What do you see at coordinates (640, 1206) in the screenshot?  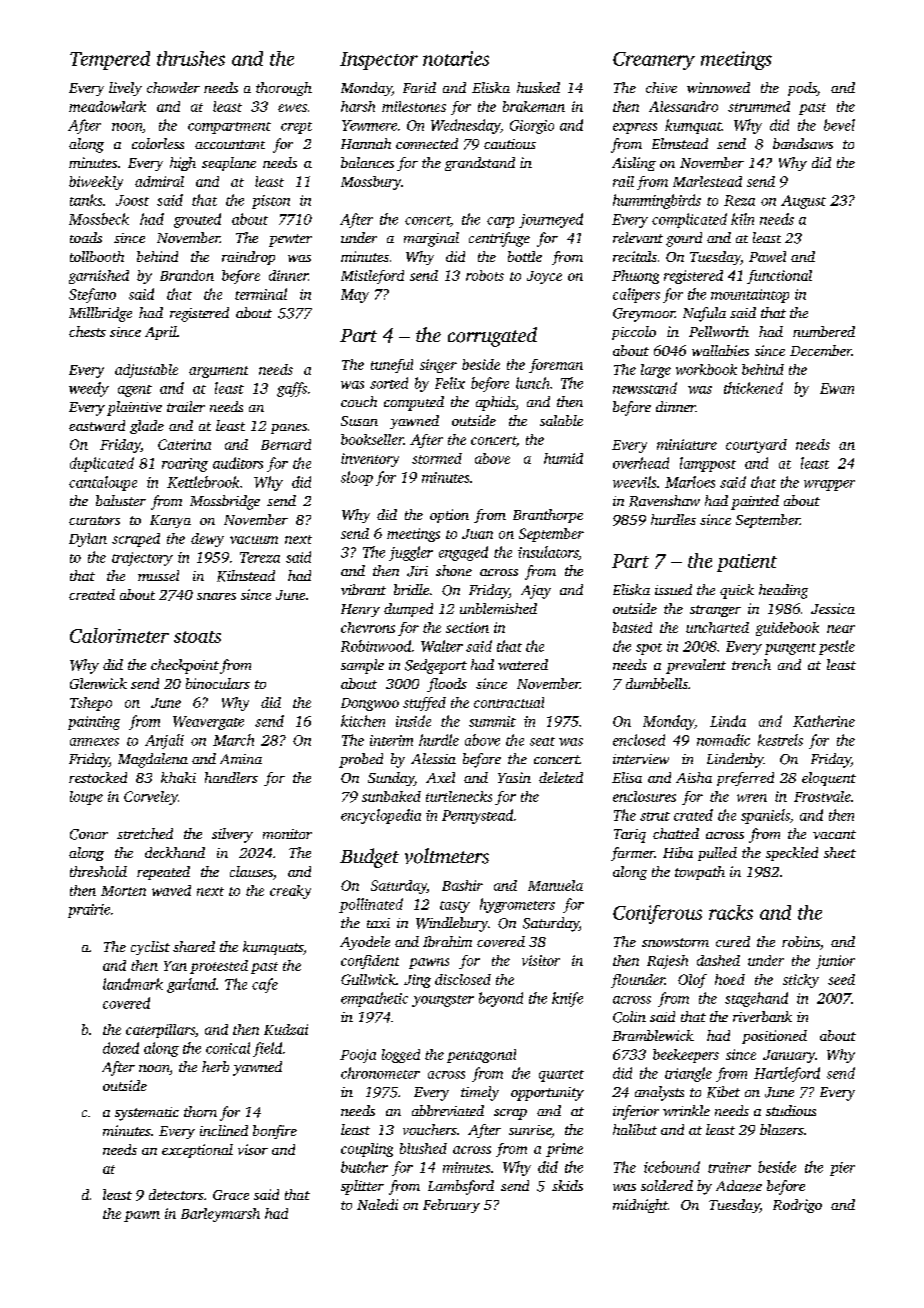 I see `midnight` at bounding box center [640, 1206].
